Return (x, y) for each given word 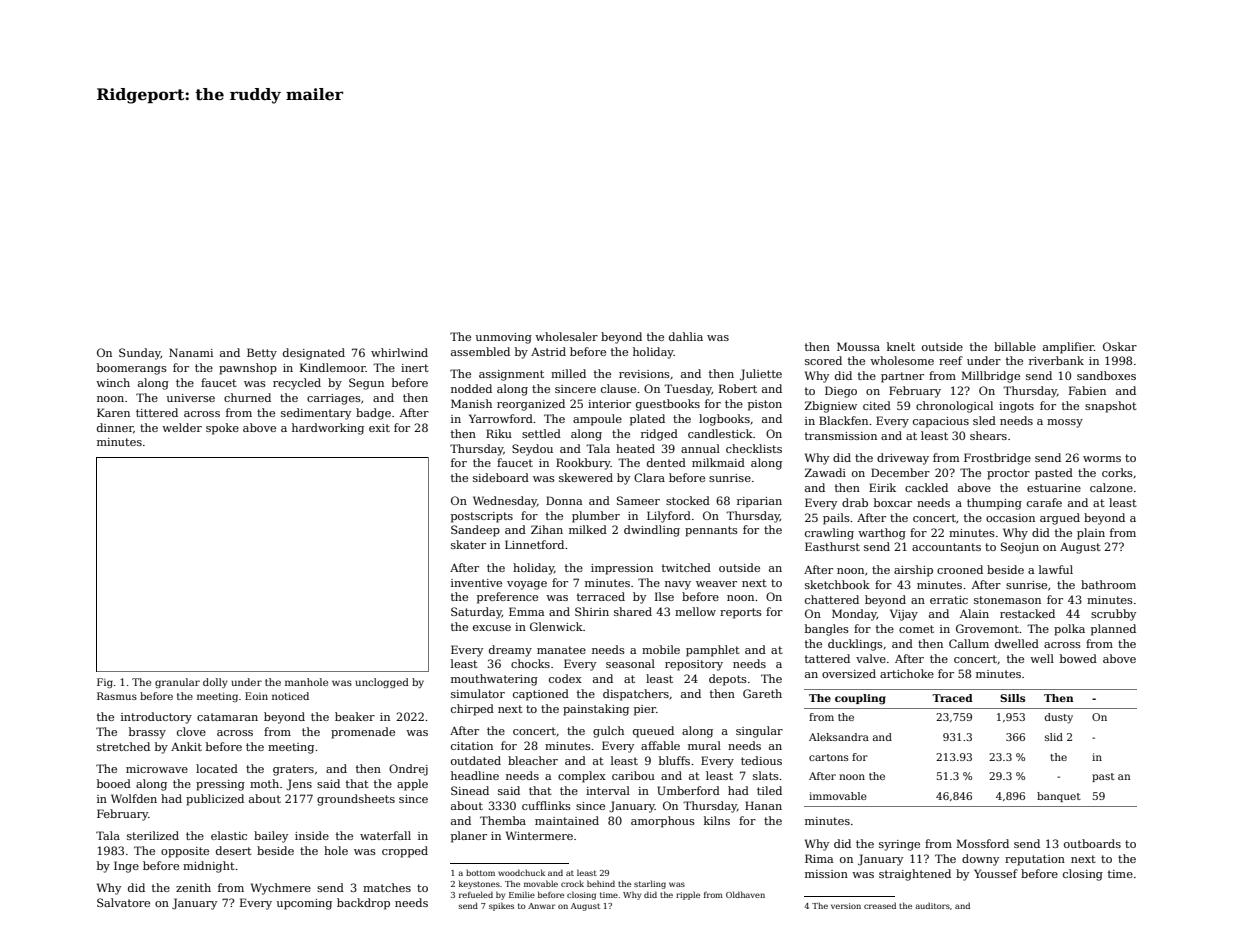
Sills (1012, 698)
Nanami (191, 352)
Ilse (664, 596)
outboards (1092, 843)
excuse (492, 628)
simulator (478, 693)
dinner (115, 427)
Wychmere (281, 889)
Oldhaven (745, 894)
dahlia (686, 336)
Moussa (858, 346)
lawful (1056, 569)
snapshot (1111, 407)
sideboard (501, 477)
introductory (156, 718)
